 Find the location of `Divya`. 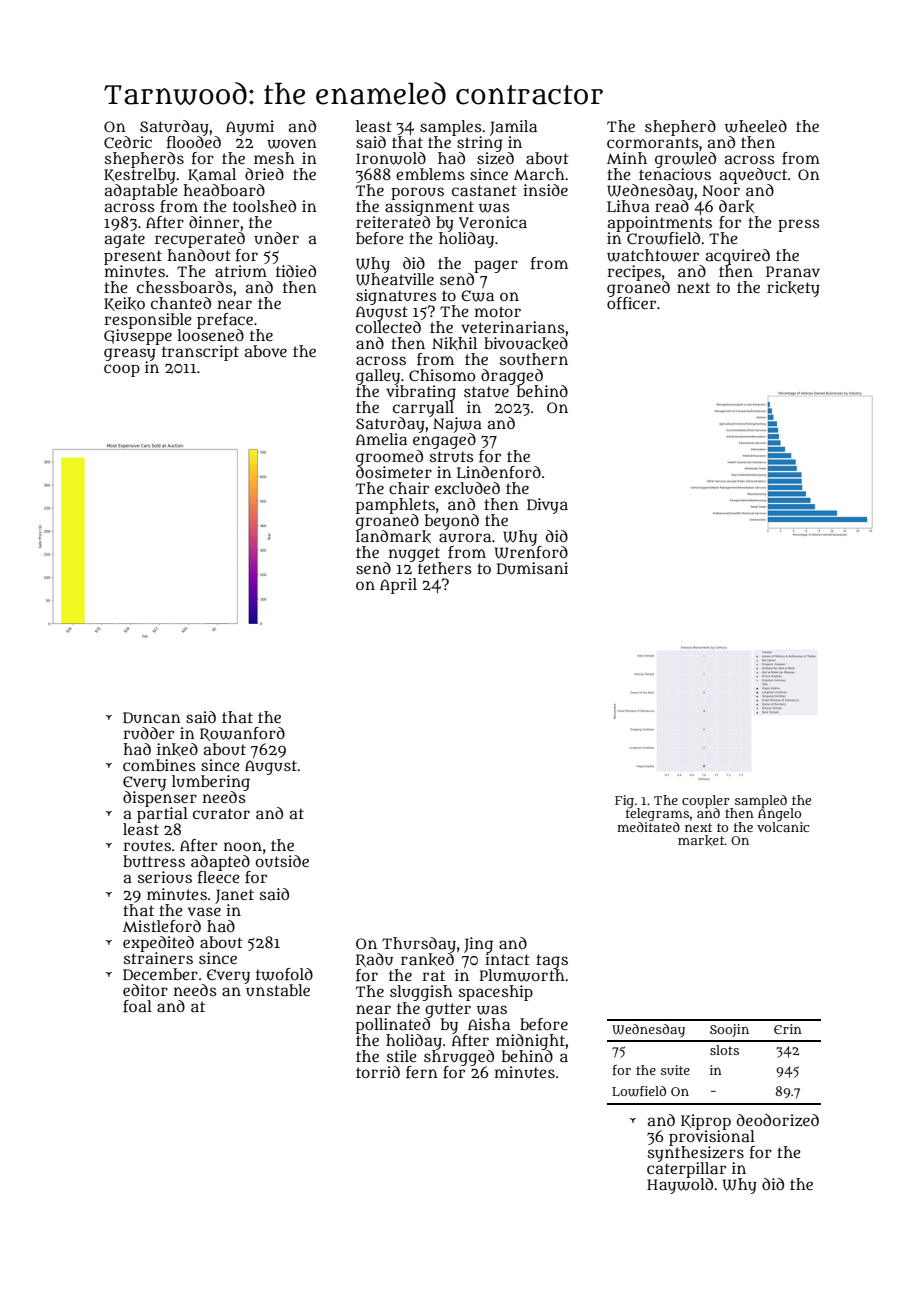

Divya is located at coordinates (547, 506).
